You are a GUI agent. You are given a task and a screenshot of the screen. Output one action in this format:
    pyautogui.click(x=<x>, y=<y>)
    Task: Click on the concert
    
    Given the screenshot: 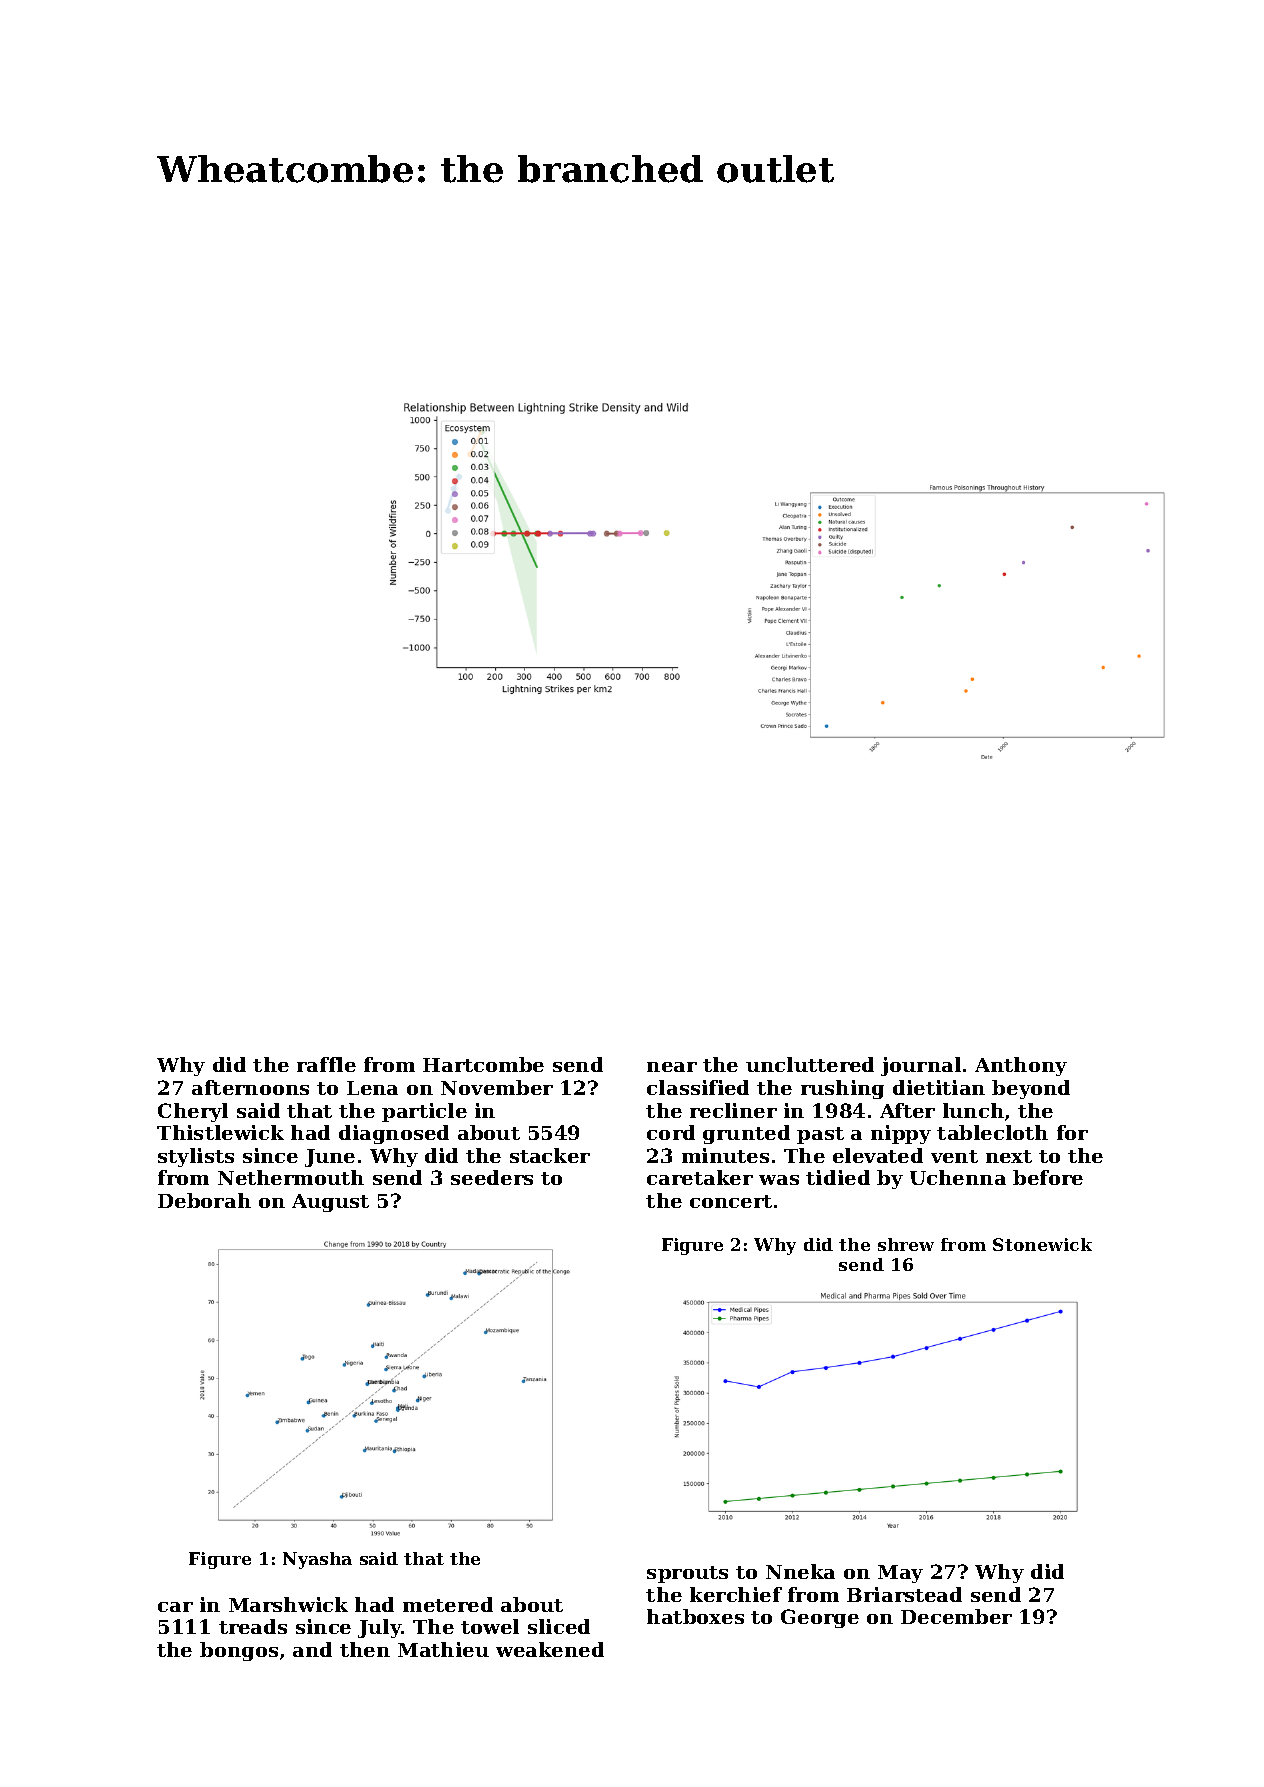 What is the action you would take?
    pyautogui.click(x=731, y=1201)
